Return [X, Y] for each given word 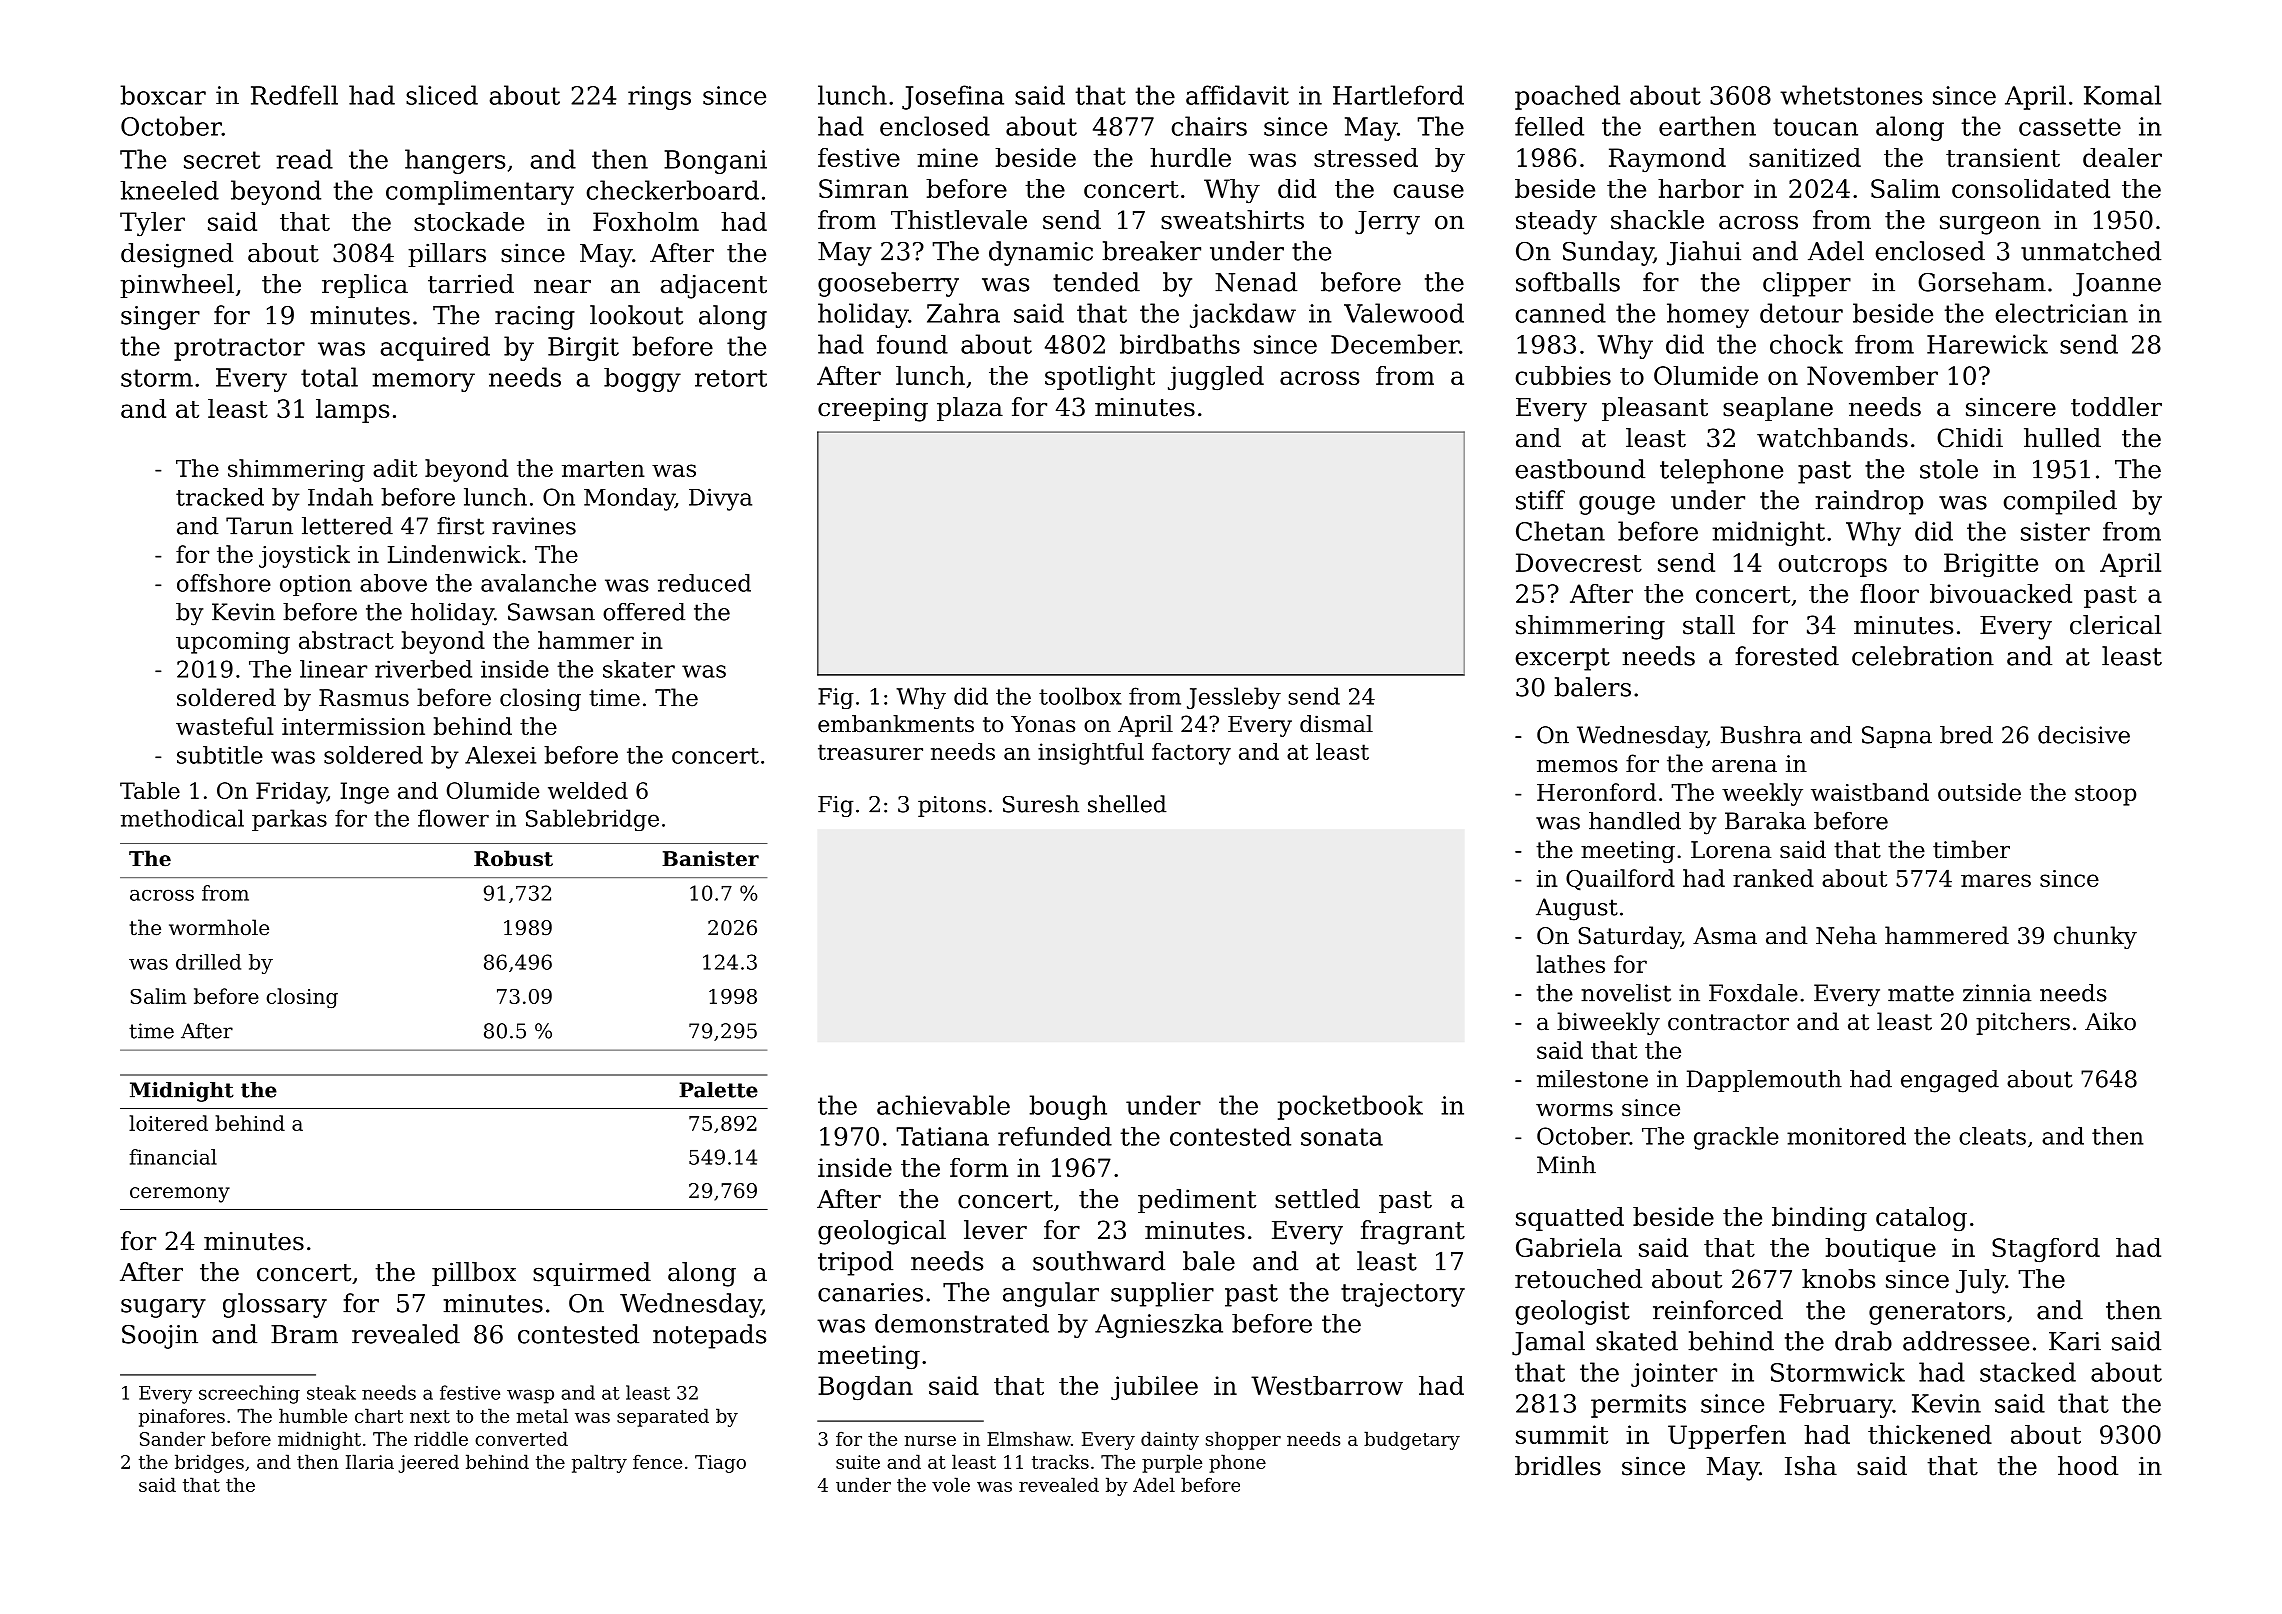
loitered [168, 1123]
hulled [2062, 438]
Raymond [1667, 160]
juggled [1216, 378]
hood [2088, 1466]
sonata [1342, 1137]
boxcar [163, 95]
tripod [855, 1263]
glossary [275, 1305]
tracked [220, 497]
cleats [1992, 1136]
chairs [1209, 126]
